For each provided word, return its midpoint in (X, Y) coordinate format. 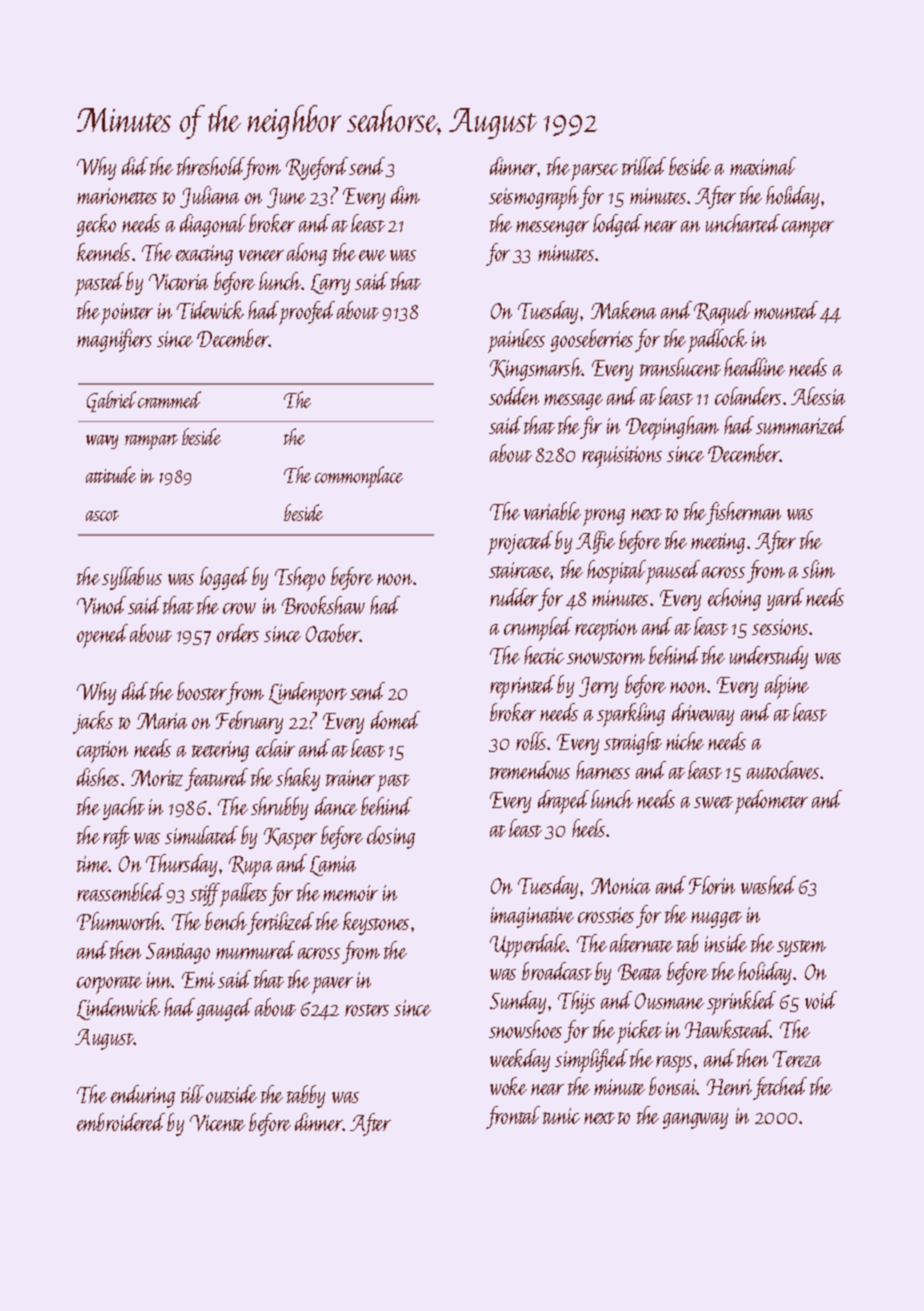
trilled (644, 166)
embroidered (121, 1122)
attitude (111, 474)
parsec (594, 172)
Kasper (290, 839)
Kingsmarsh (536, 369)
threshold (211, 166)
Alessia (818, 396)
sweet (713, 802)
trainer (350, 778)
